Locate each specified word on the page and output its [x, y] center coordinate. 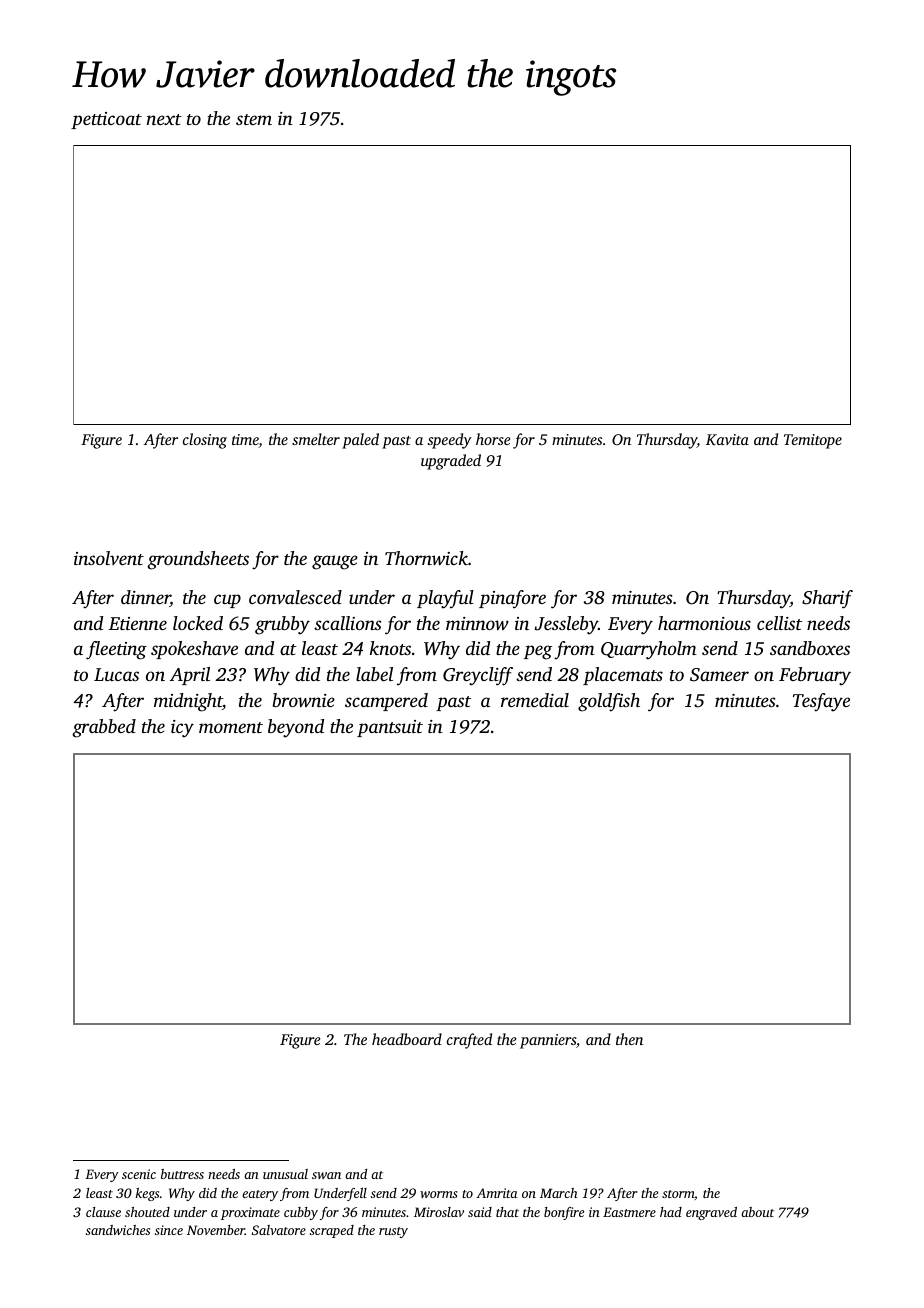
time [245, 441]
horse [493, 439]
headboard [407, 1039]
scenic [139, 1174]
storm [678, 1194]
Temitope [813, 441]
